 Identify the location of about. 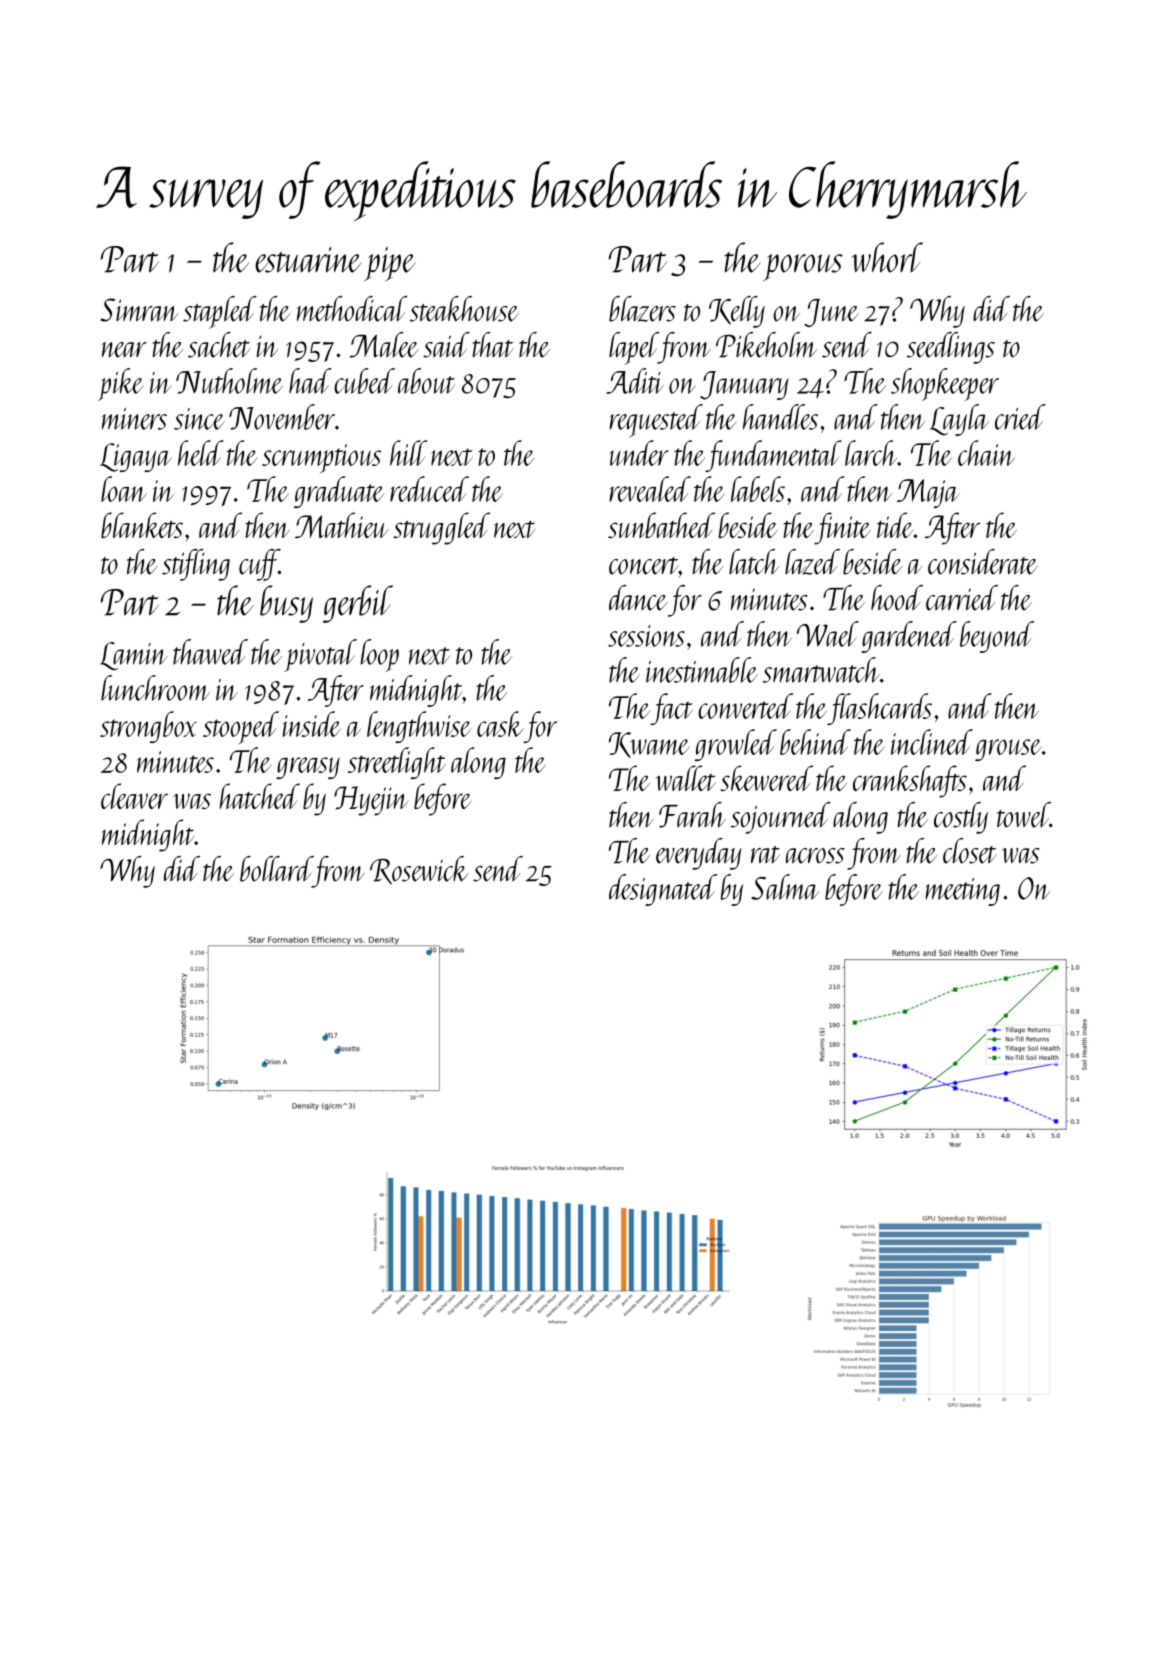
(426, 381).
